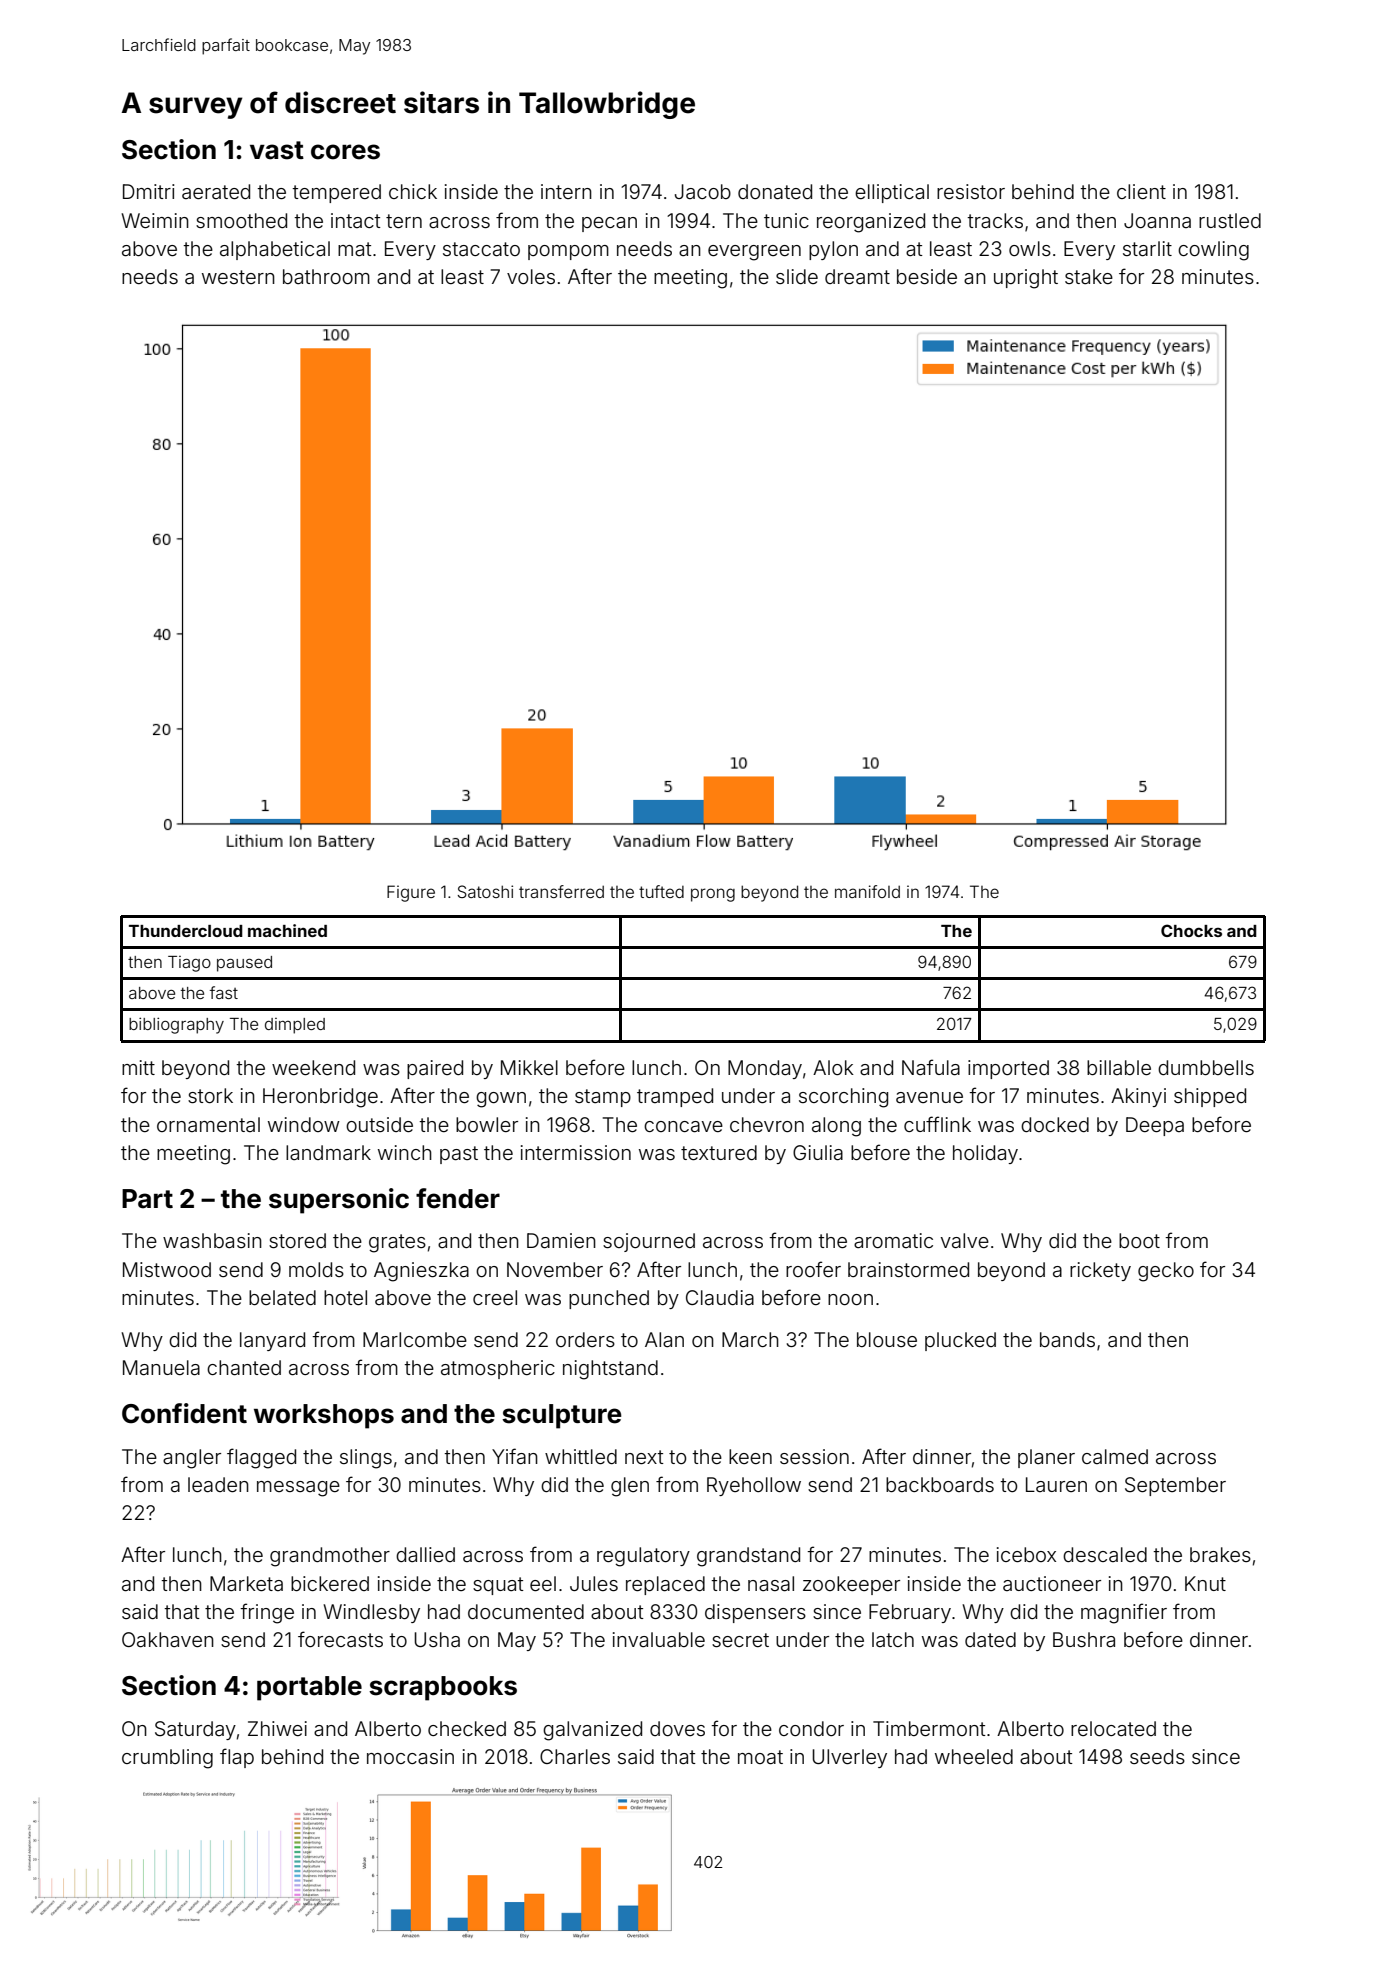  What do you see at coordinates (148, 191) in the page?
I see `Dmitri` at bounding box center [148, 191].
